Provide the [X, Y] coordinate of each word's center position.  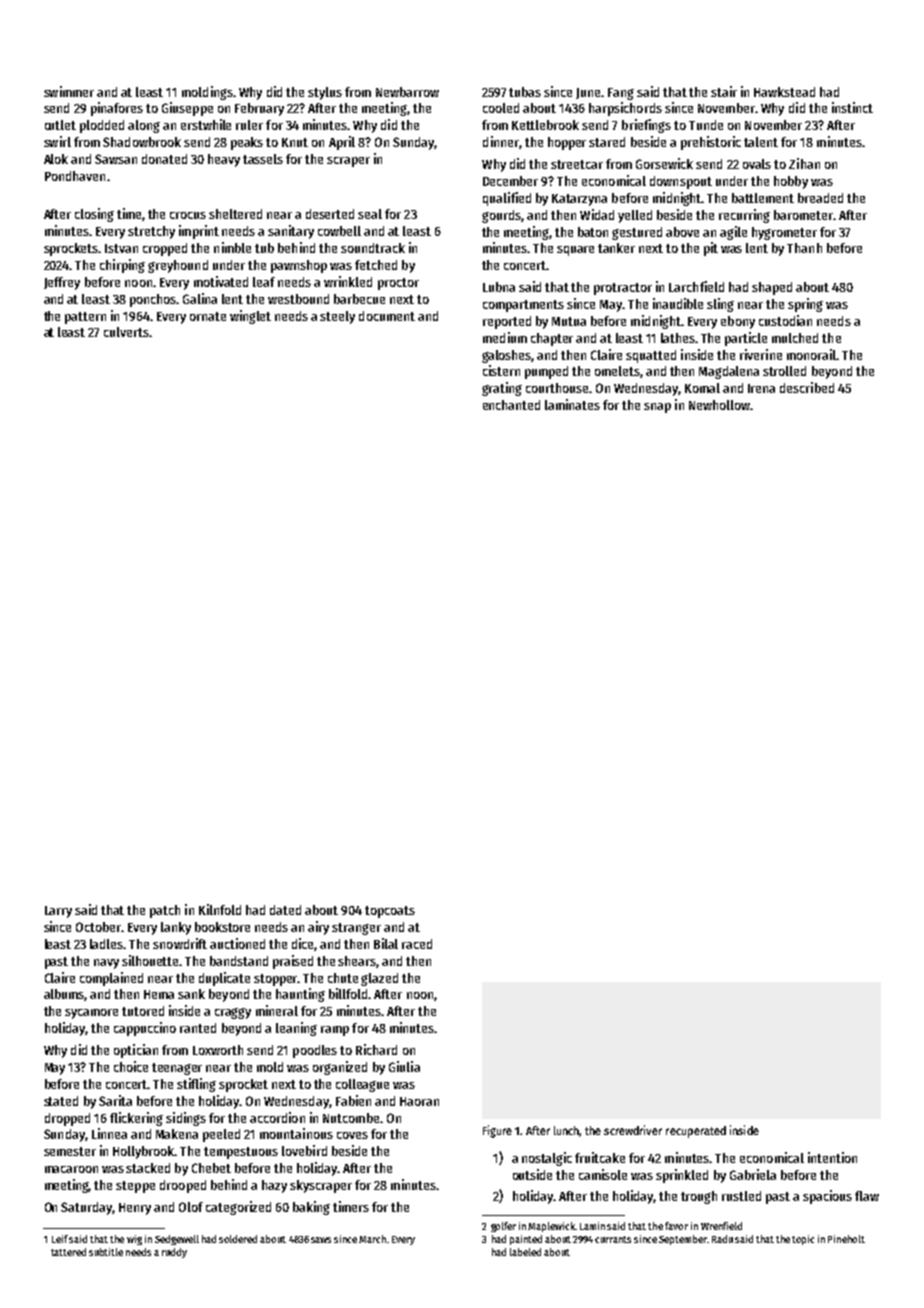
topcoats [390, 912]
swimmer [69, 91]
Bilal [386, 943]
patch [165, 911]
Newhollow [719, 405]
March [372, 1239]
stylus [325, 93]
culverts [126, 332]
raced [417, 944]
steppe [135, 1187]
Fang [621, 94]
